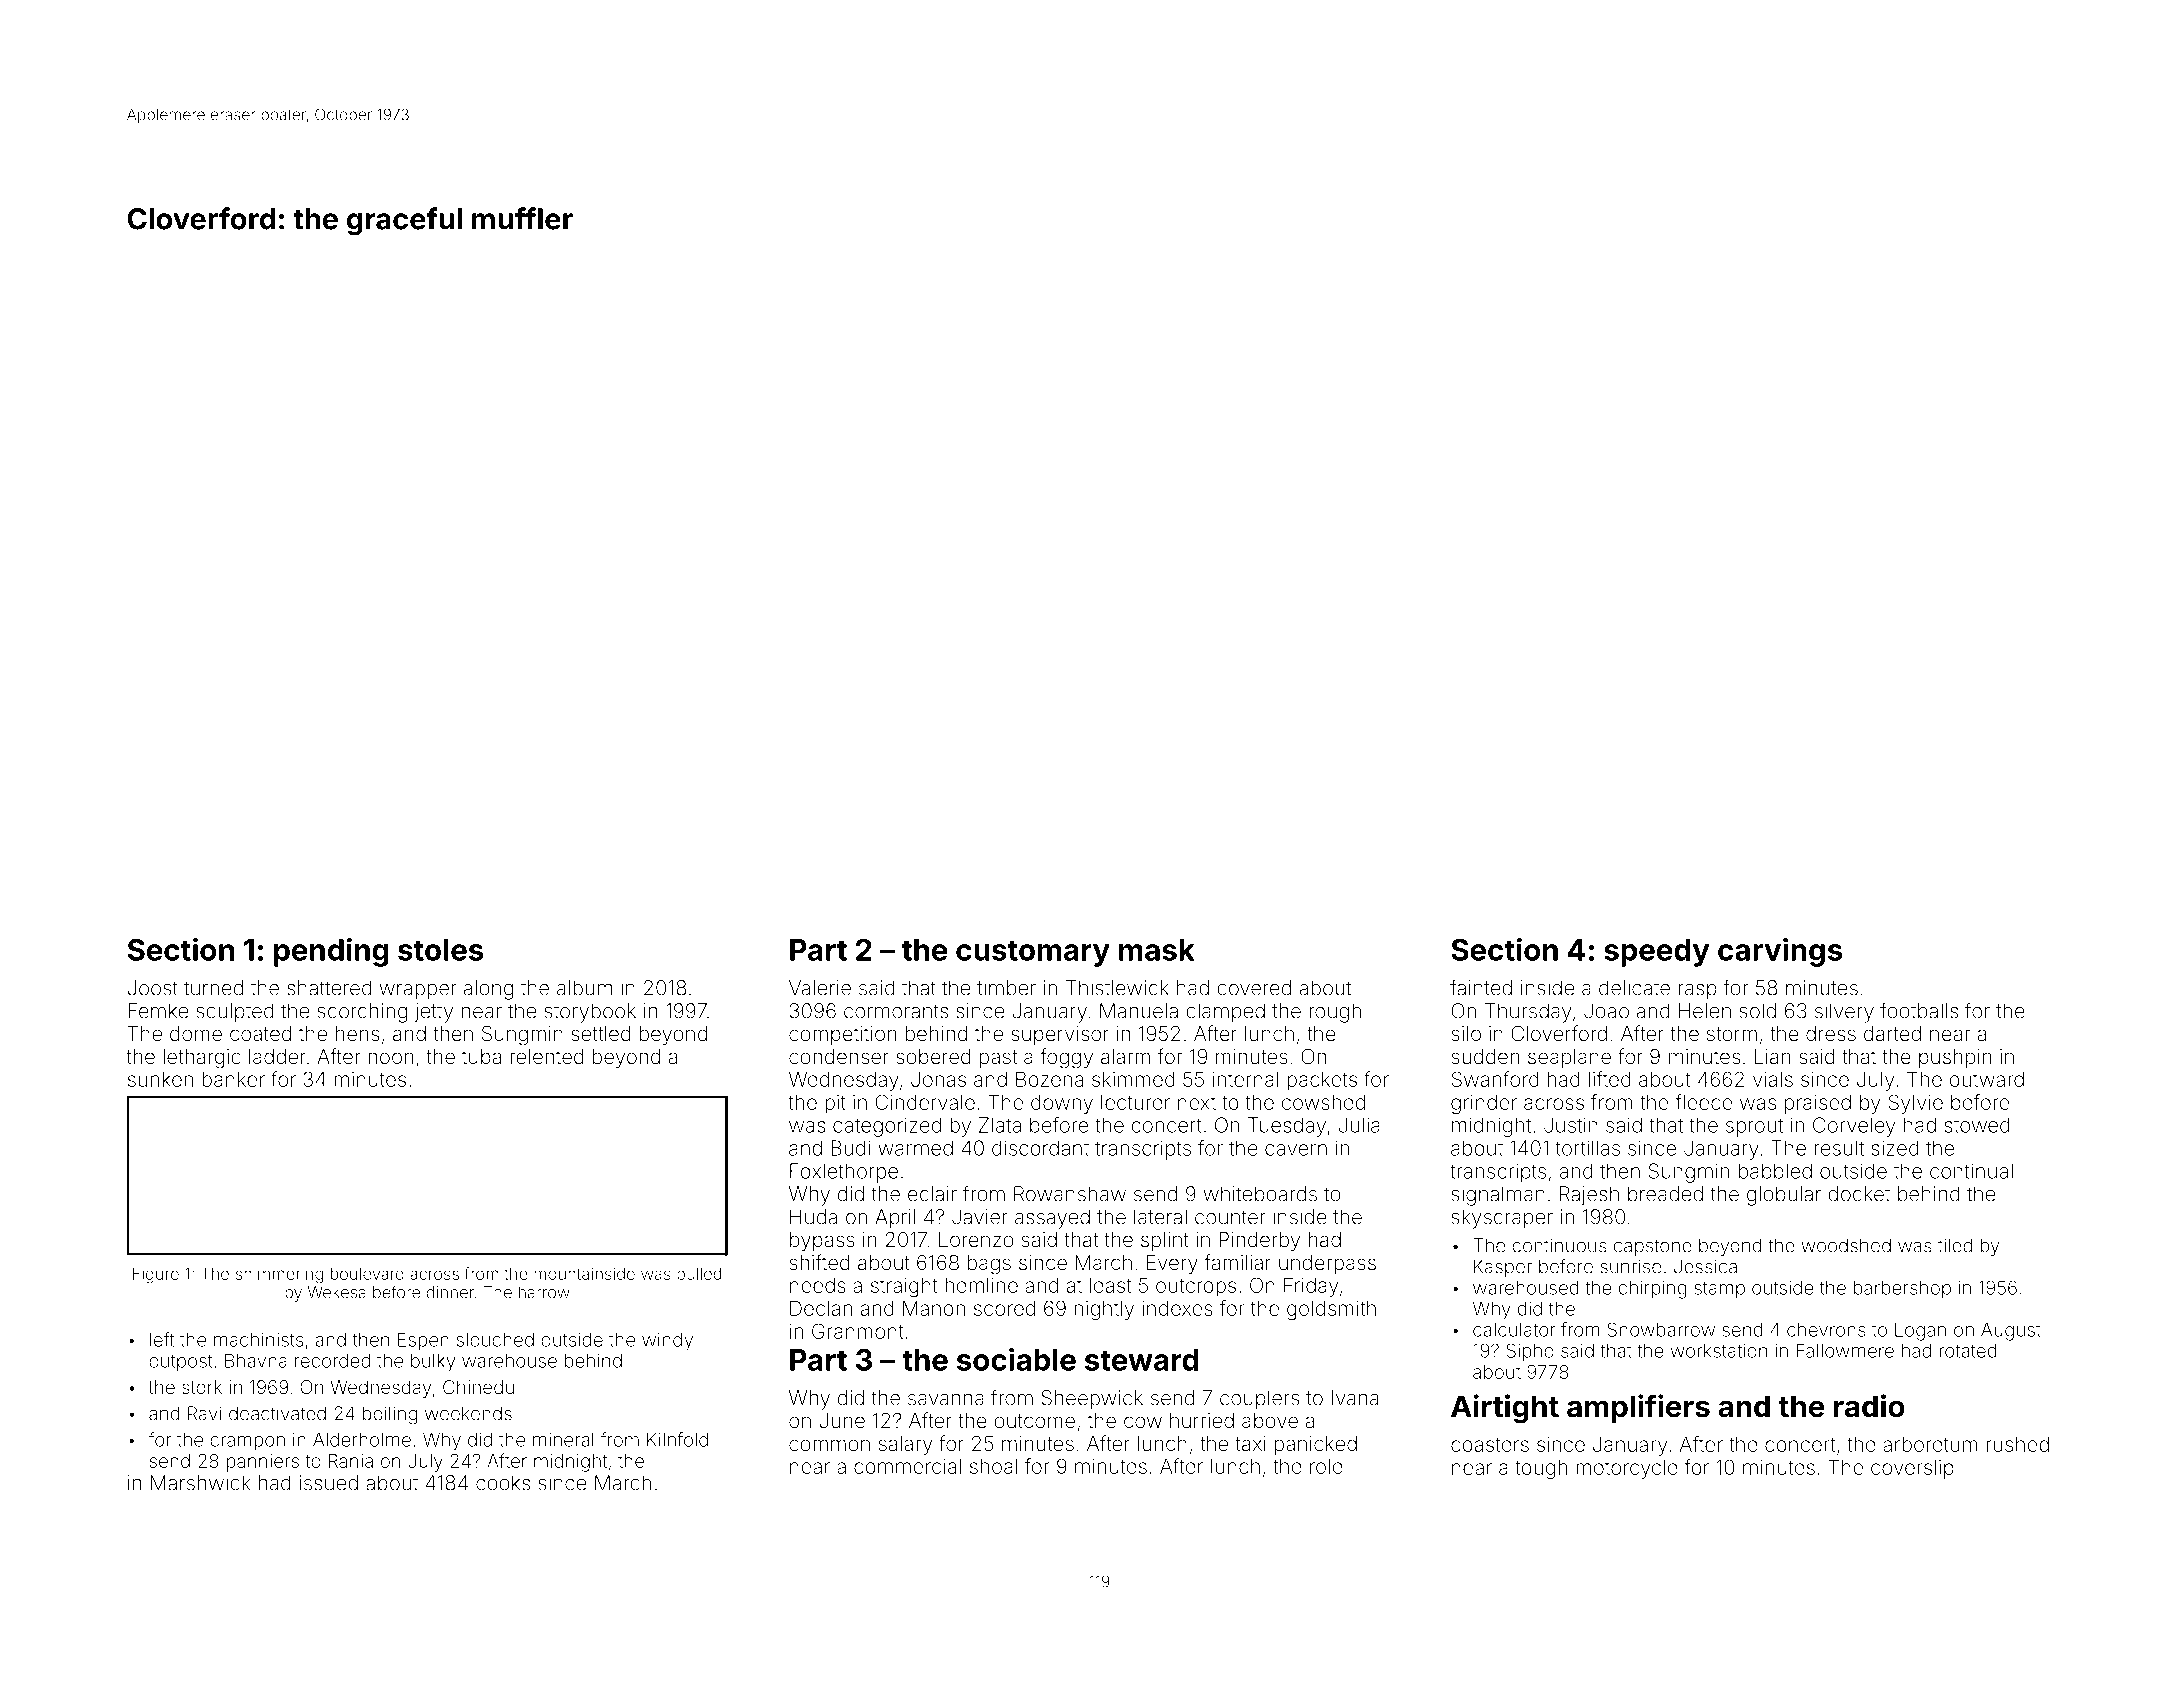 The height and width of the screenshot is (1683, 2178). I want to click on Joost, so click(153, 988).
